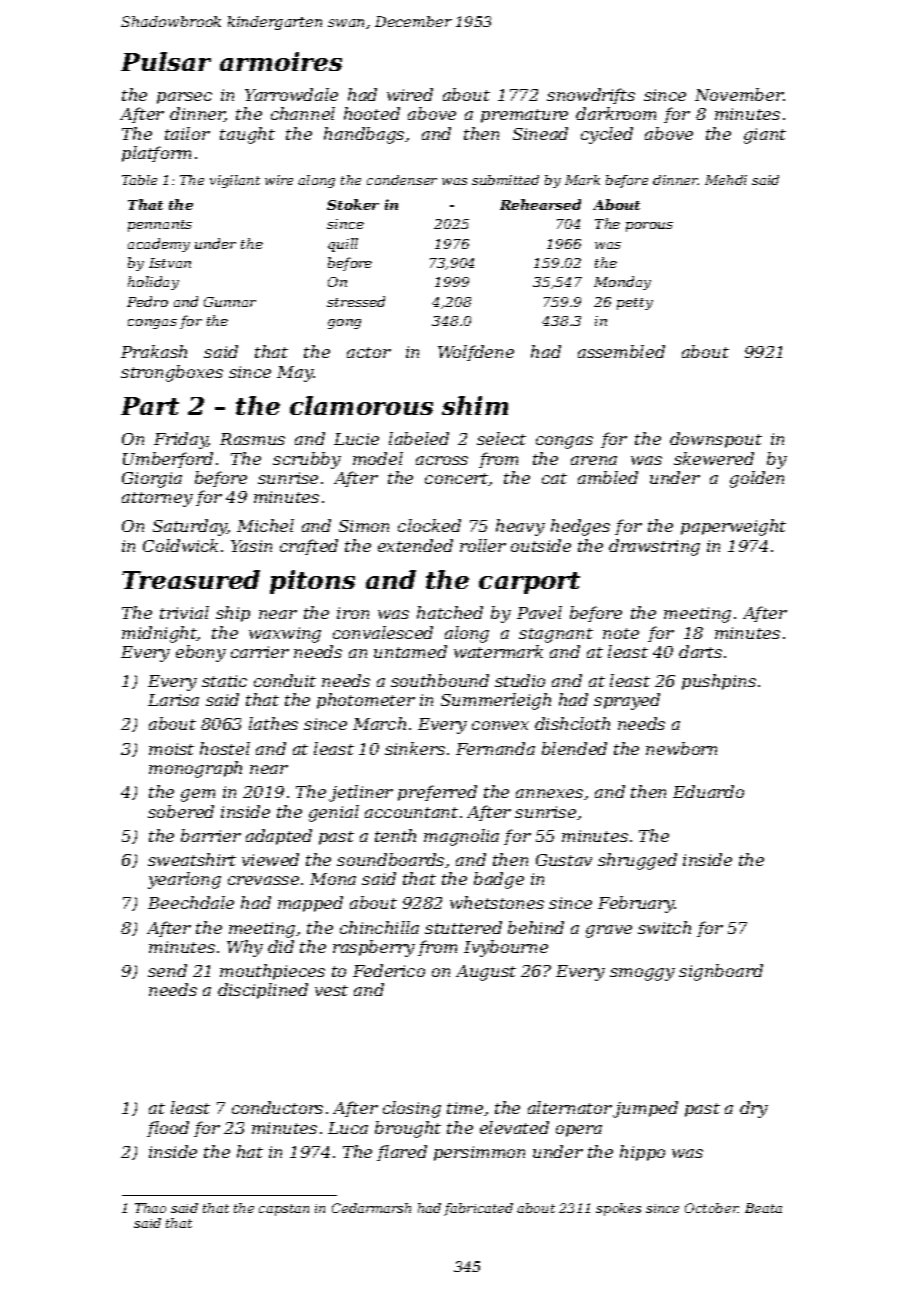 This document has height=1316, width=908. Describe the element at coordinates (463, 927) in the document. I see `stuttered` at that location.
